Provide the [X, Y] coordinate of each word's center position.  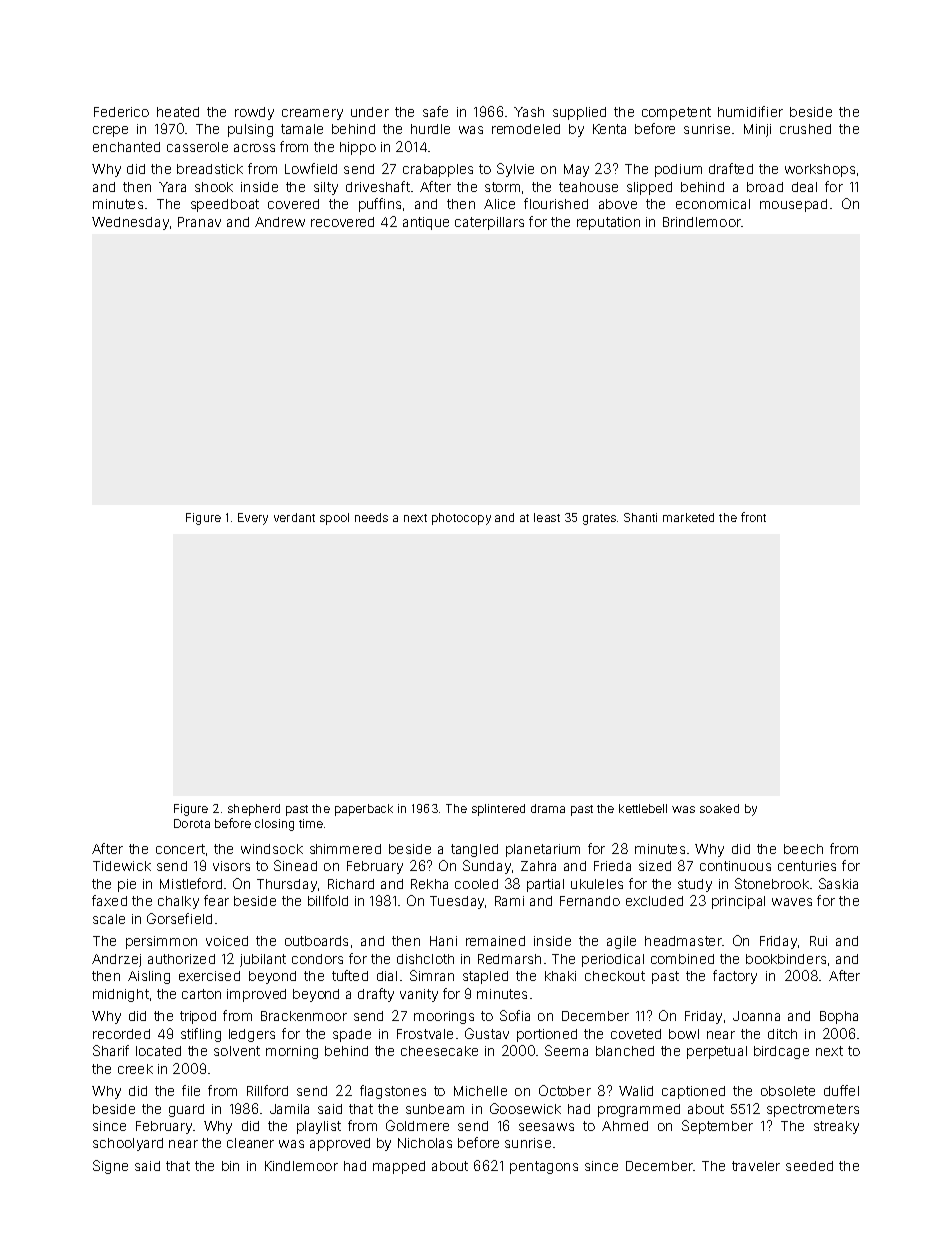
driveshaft [378, 186]
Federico [121, 112]
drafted [731, 168]
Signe [110, 1167]
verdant [294, 517]
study [695, 885]
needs [371, 517]
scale [109, 919]
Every [253, 519]
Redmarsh [509, 959]
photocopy [461, 519]
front [753, 517]
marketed [688, 517]
